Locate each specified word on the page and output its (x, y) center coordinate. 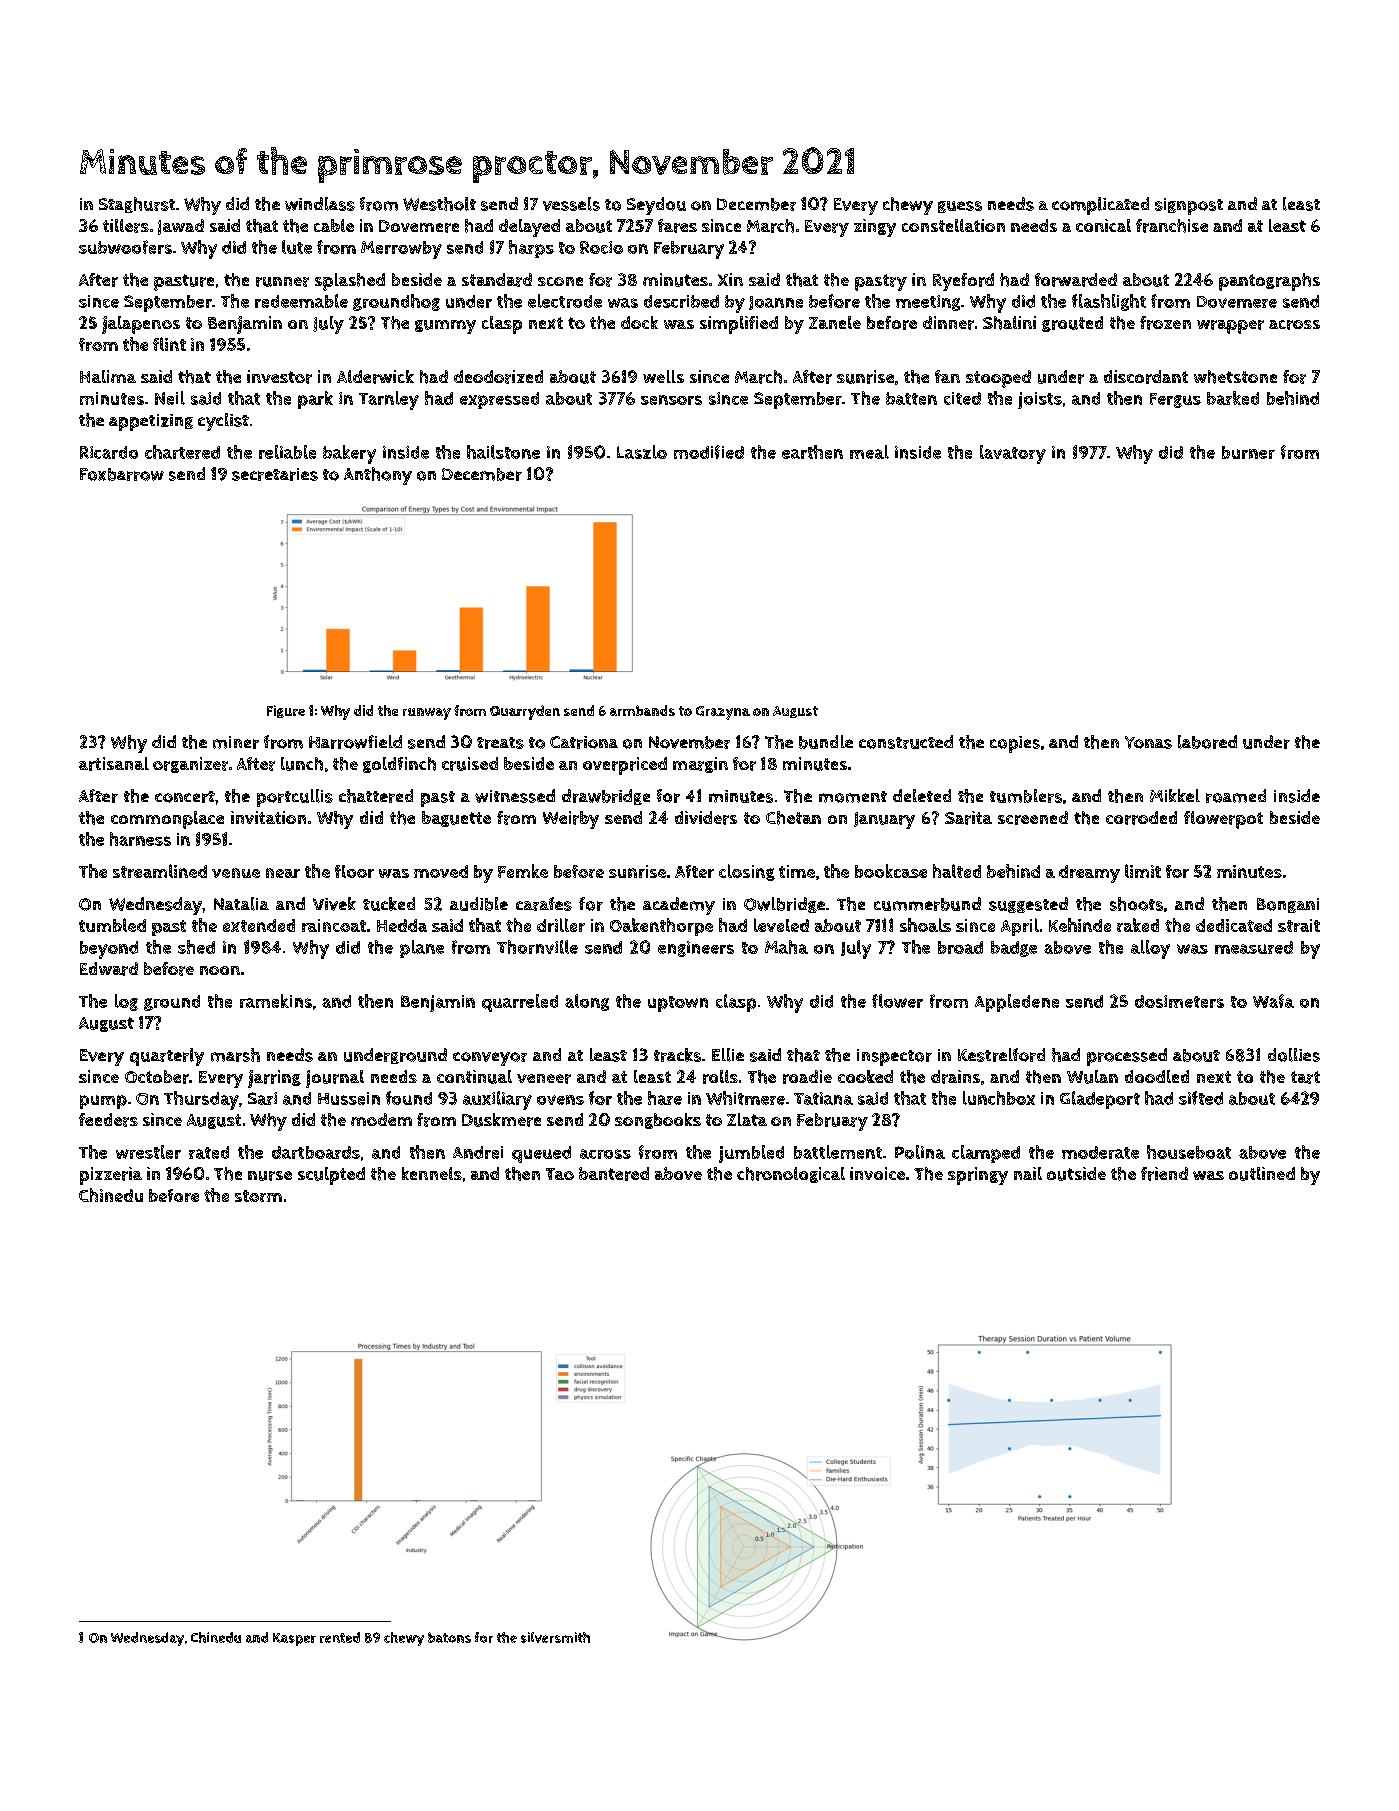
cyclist (223, 422)
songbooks (658, 1121)
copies (1015, 744)
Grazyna (723, 713)
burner (1248, 452)
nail (1028, 1173)
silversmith (555, 1637)
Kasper (294, 1639)
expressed (499, 400)
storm (258, 1196)
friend (1164, 1174)
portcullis (295, 798)
